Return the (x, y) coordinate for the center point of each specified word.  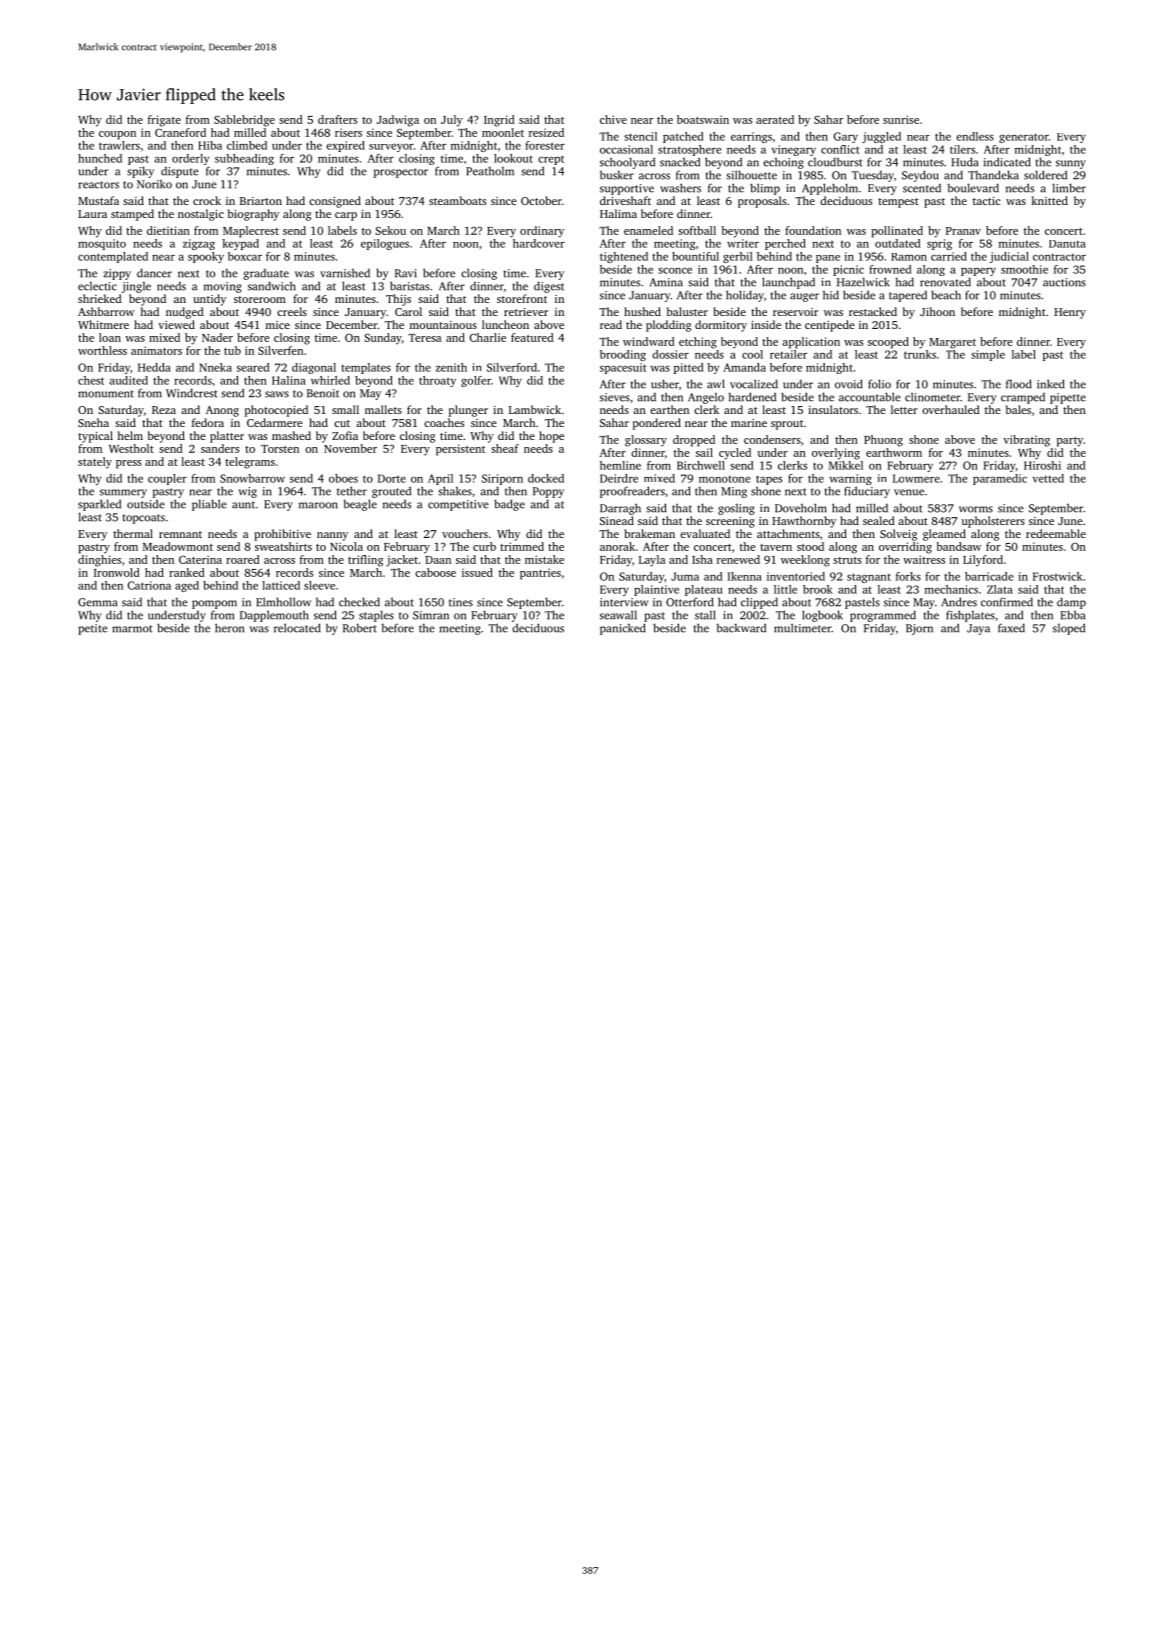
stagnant (869, 578)
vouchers (465, 533)
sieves (615, 397)
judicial (1009, 257)
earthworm (894, 452)
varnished (345, 273)
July (452, 121)
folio (879, 384)
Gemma (97, 602)
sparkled (99, 505)
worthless (102, 350)
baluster (687, 311)
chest (91, 380)
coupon (117, 135)
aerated (775, 119)
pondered (657, 424)
